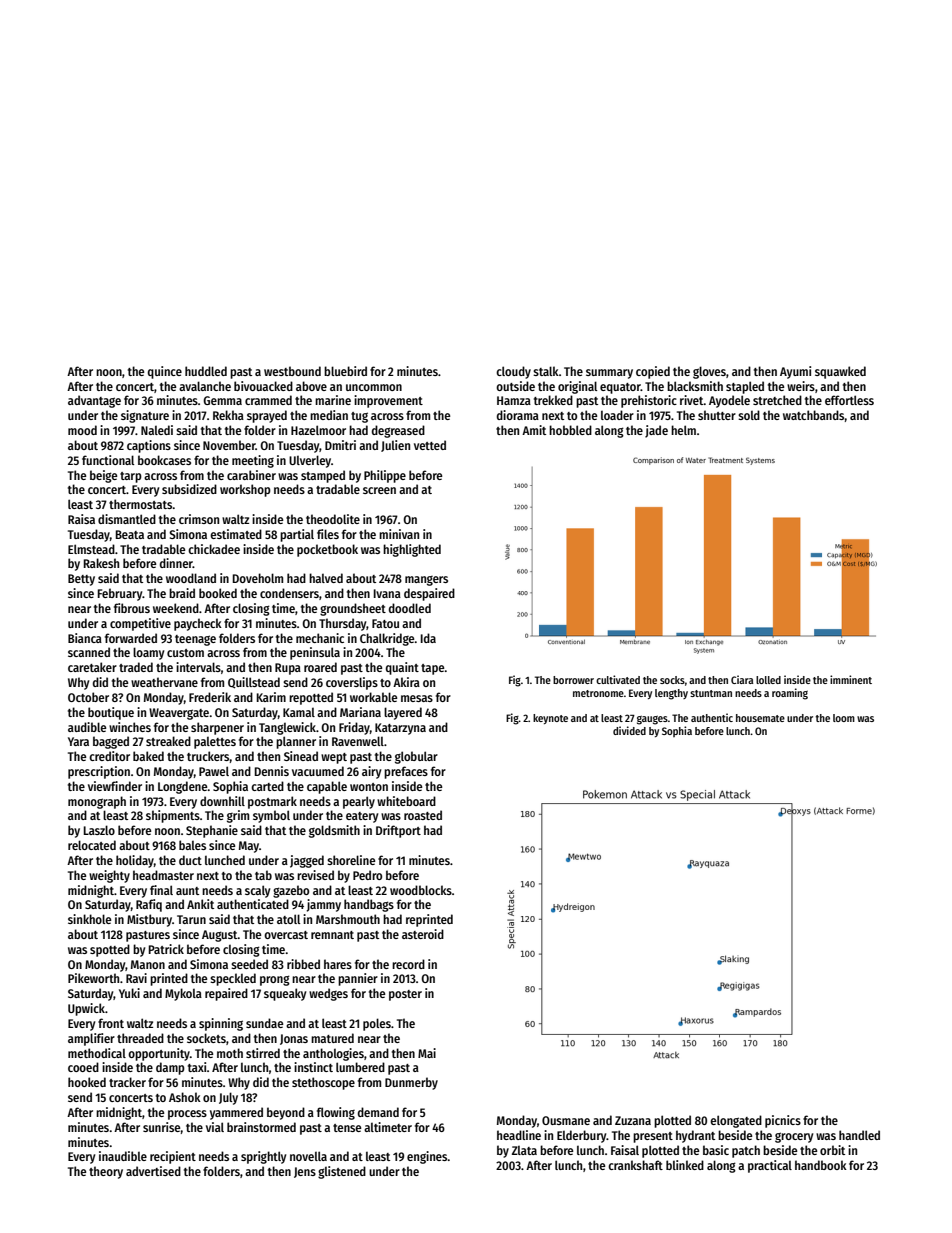  What do you see at coordinates (783, 1121) in the screenshot?
I see `picnics` at bounding box center [783, 1121].
